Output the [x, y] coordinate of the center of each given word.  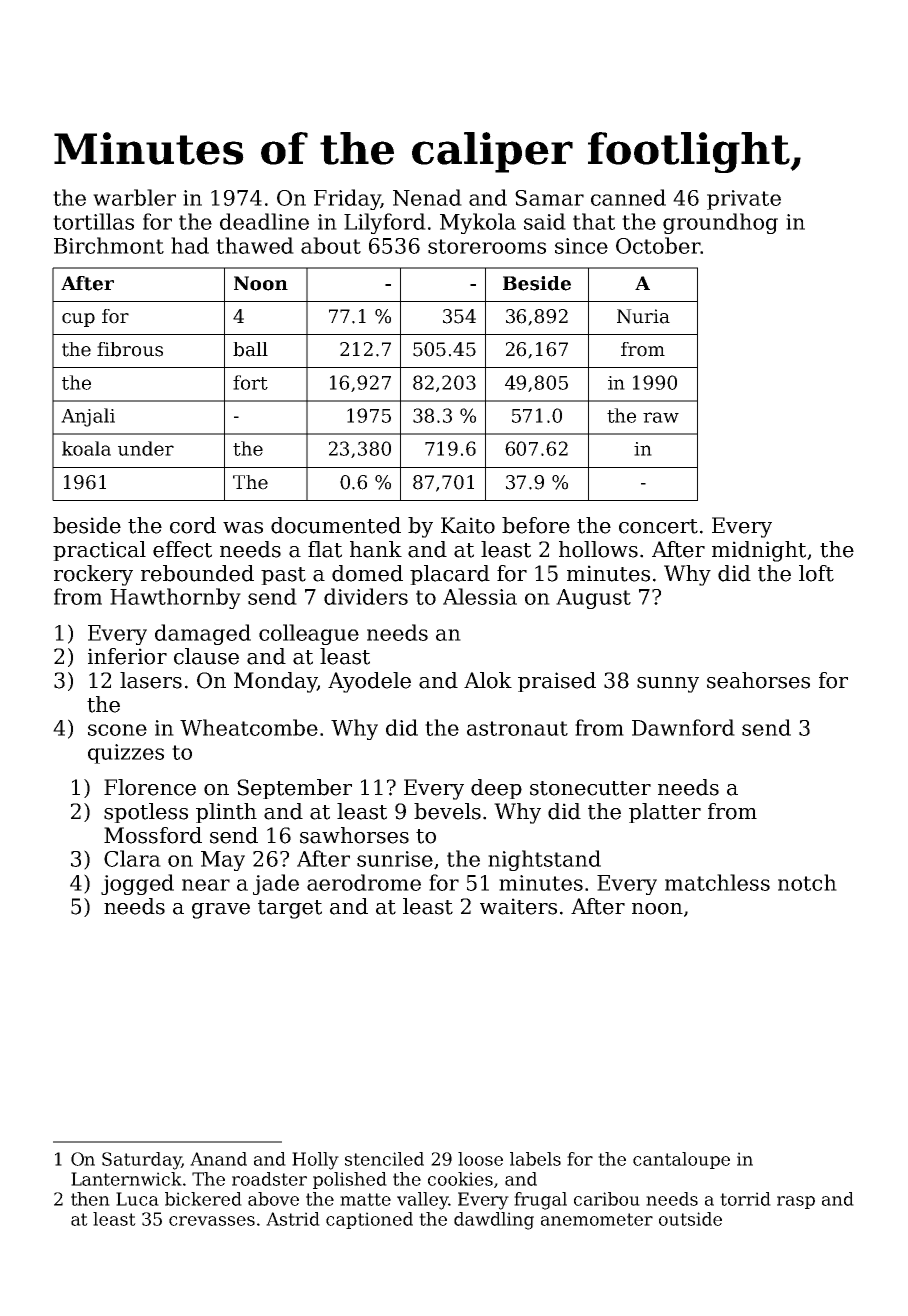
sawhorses [354, 835]
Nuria [643, 316]
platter [665, 813]
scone [117, 730]
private [744, 200]
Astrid [293, 1219]
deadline [264, 221]
